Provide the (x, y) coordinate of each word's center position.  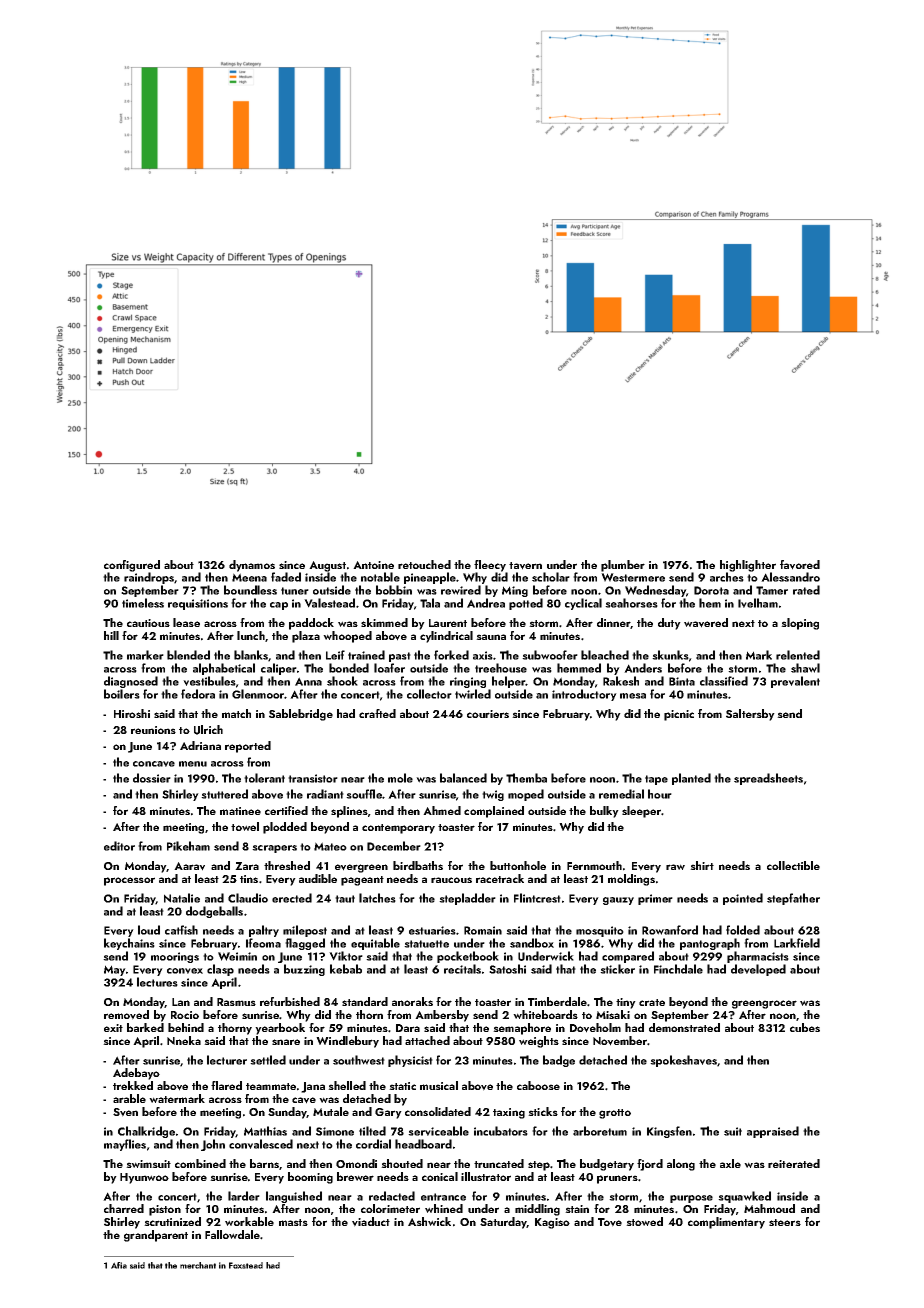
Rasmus (236, 1002)
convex (185, 971)
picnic (679, 715)
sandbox (532, 943)
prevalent (795, 682)
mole (400, 778)
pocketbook (468, 957)
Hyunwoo (144, 1178)
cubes (805, 1027)
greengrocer (764, 1004)
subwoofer (550, 655)
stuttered (224, 794)
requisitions (198, 604)
